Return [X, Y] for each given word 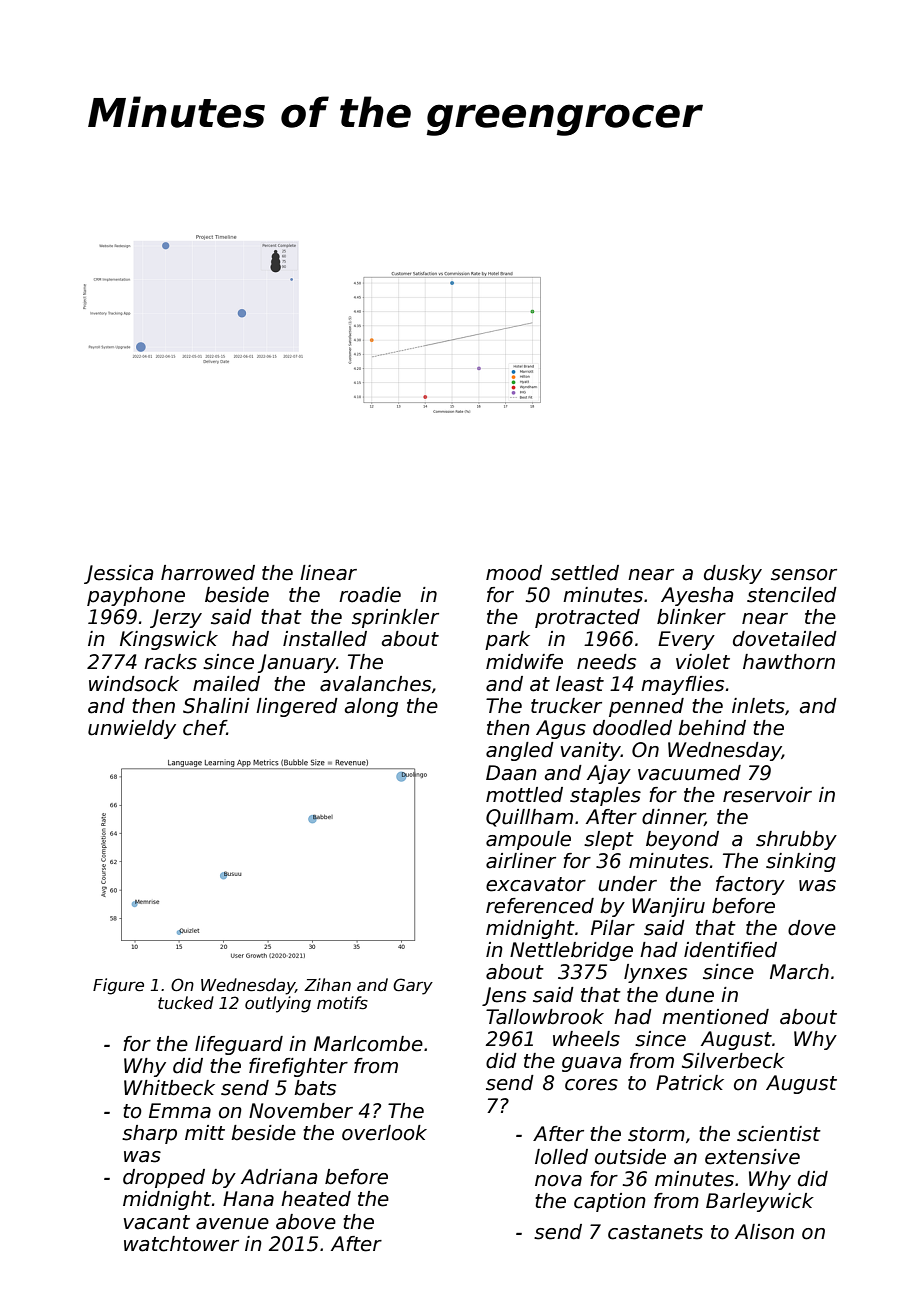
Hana [248, 1199]
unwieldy [132, 729]
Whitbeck [169, 1088]
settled [585, 573]
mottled [524, 795]
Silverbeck [733, 1061]
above [306, 1222]
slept [609, 840]
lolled [561, 1157]
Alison [764, 1232]
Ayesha [697, 596]
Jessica [119, 574]
